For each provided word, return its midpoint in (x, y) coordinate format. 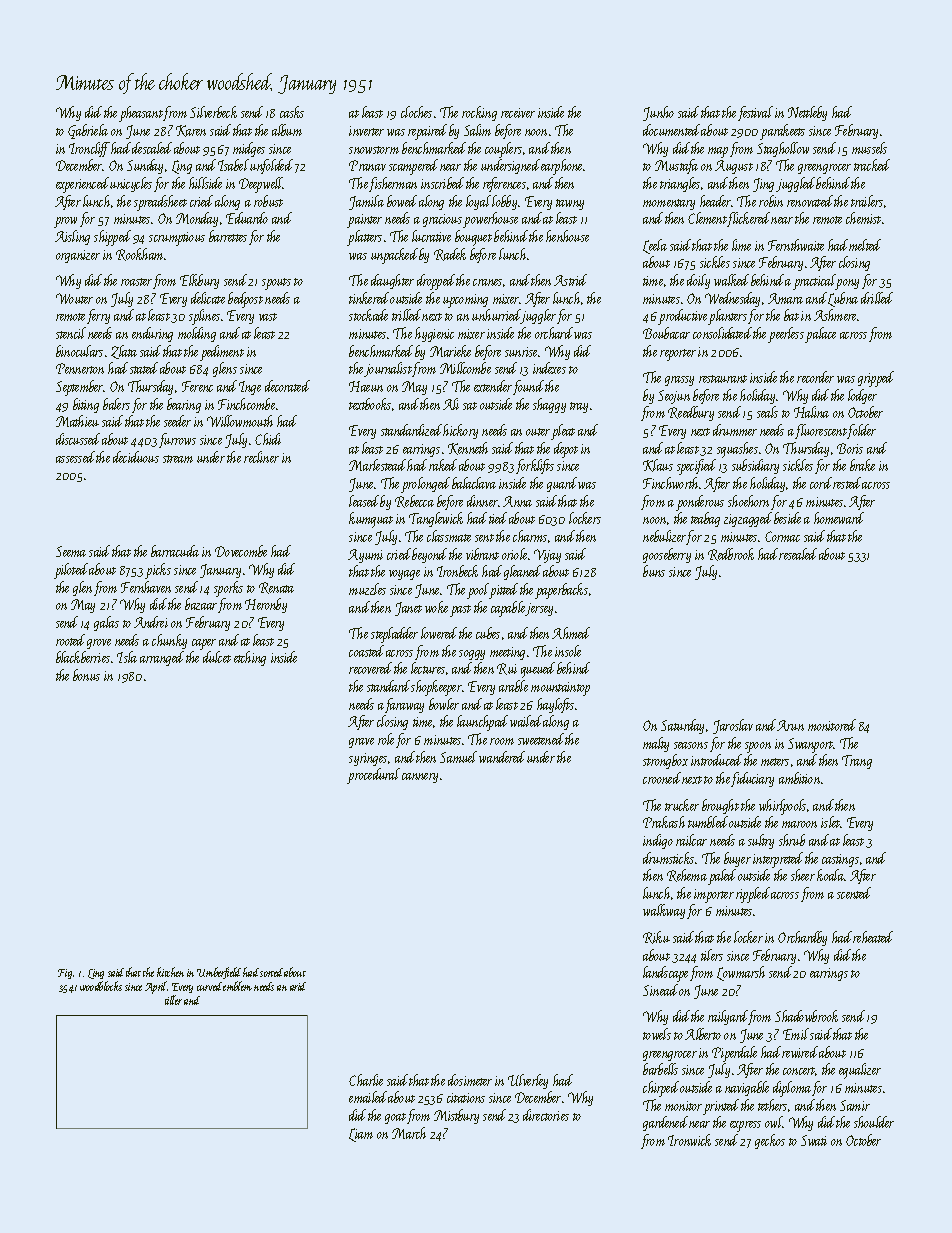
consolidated (722, 333)
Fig (65, 974)
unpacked (394, 256)
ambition (799, 778)
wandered (502, 757)
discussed (78, 439)
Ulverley (528, 1081)
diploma (792, 1089)
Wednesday (732, 299)
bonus (86, 675)
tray (579, 407)
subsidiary (755, 466)
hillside (205, 183)
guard (562, 484)
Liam (361, 1135)
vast (268, 317)
